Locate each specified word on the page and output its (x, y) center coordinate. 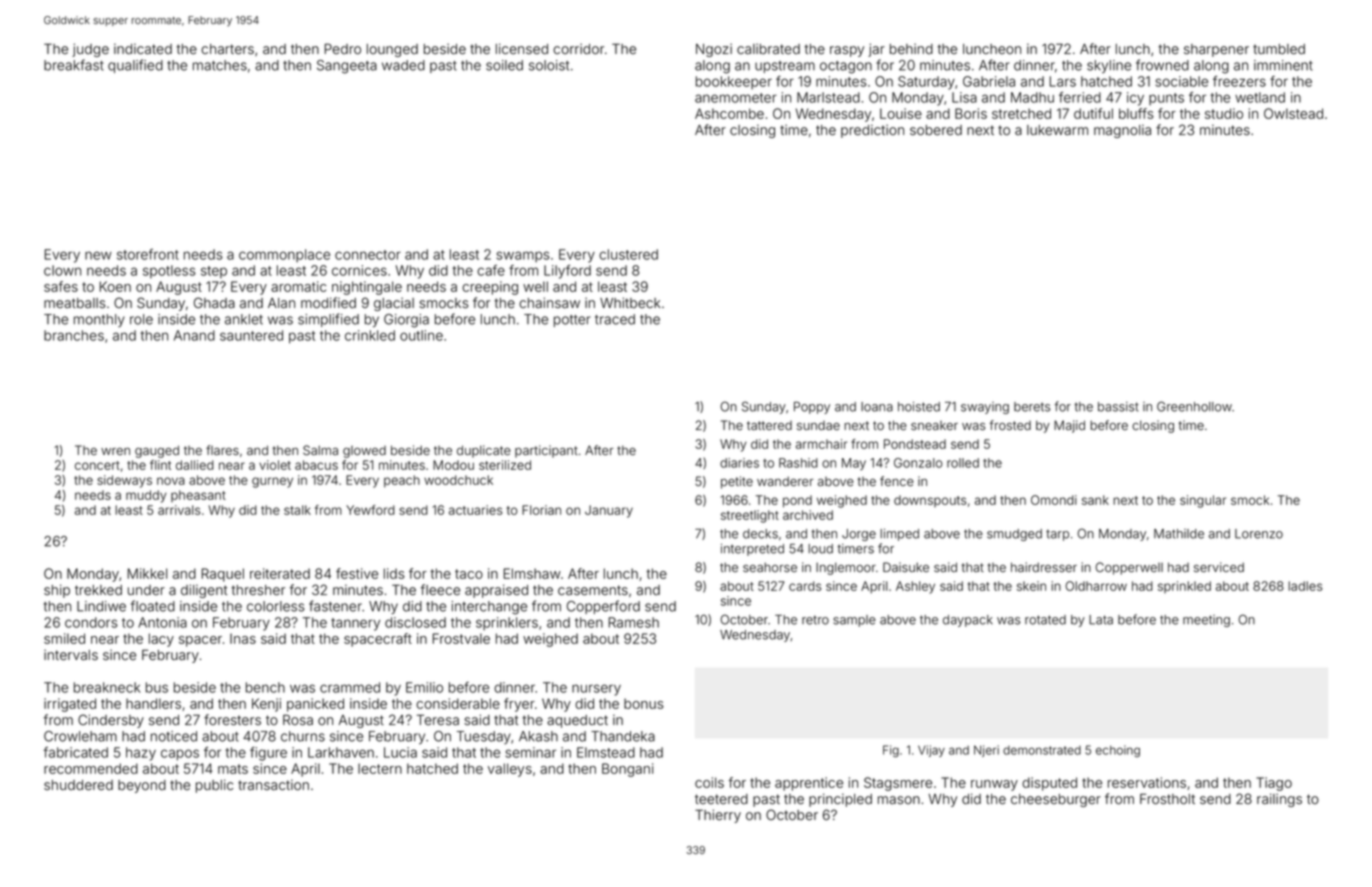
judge (90, 50)
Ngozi (714, 50)
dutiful (1093, 113)
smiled (64, 638)
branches (74, 335)
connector (368, 255)
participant (546, 451)
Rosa (298, 720)
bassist (1118, 407)
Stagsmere (898, 784)
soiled (504, 65)
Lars (1063, 81)
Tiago (1274, 784)
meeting (1206, 621)
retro (815, 620)
